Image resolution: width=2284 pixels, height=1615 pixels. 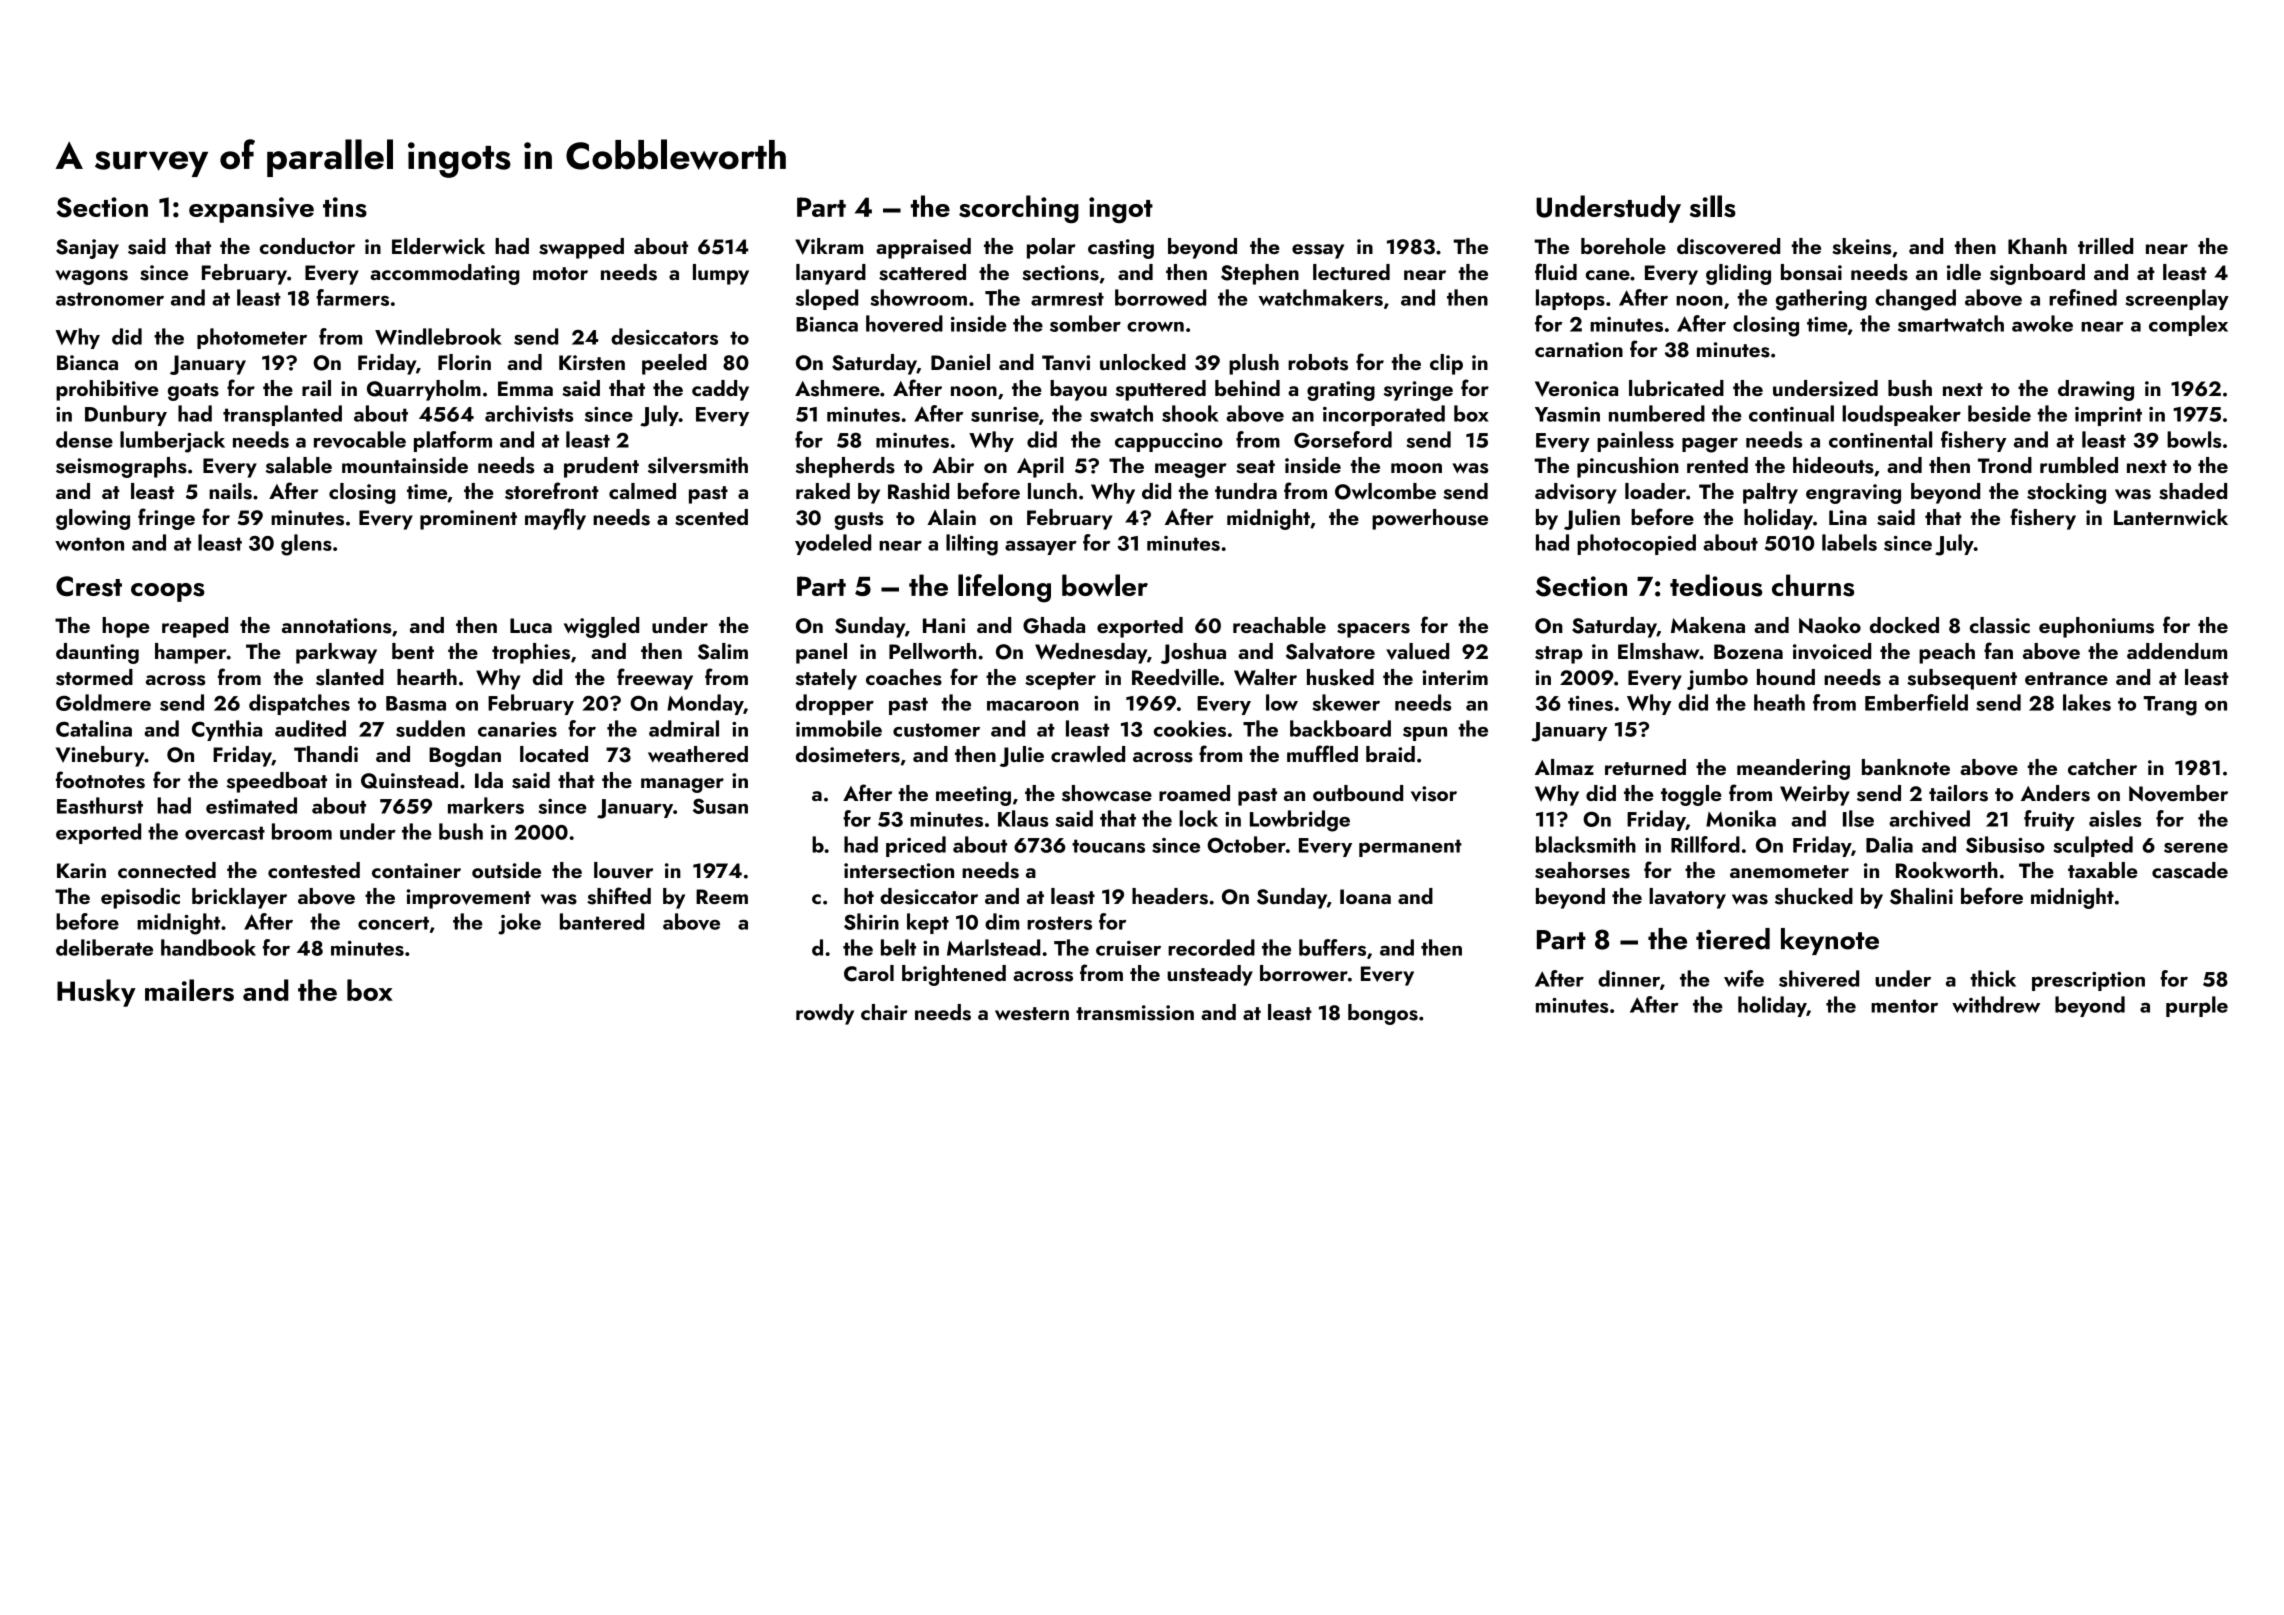 What do you see at coordinates (1343, 439) in the screenshot?
I see `Gorseford` at bounding box center [1343, 439].
